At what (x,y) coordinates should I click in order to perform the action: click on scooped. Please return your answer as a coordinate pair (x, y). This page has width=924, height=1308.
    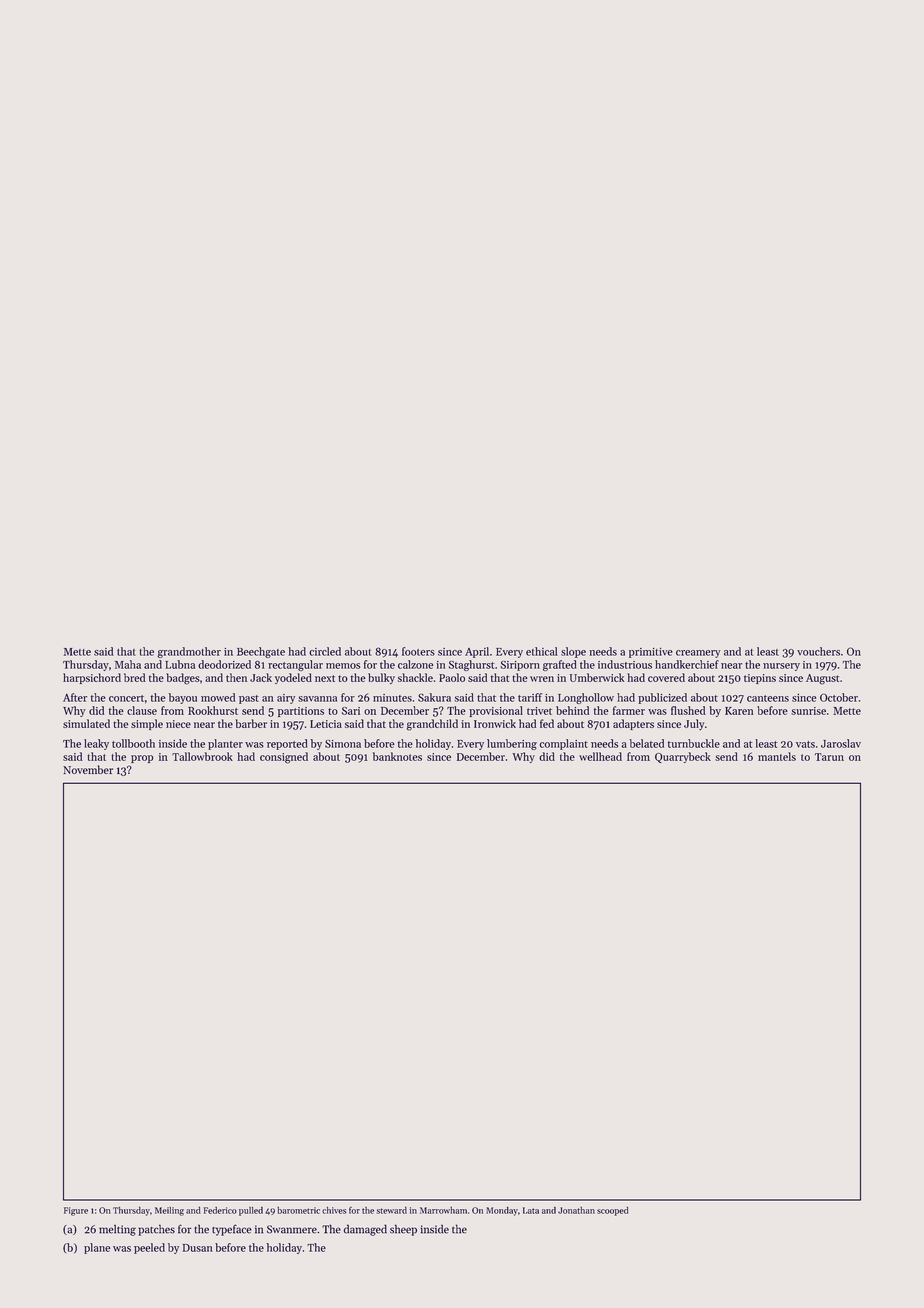
    Looking at the image, I should click on (612, 1211).
